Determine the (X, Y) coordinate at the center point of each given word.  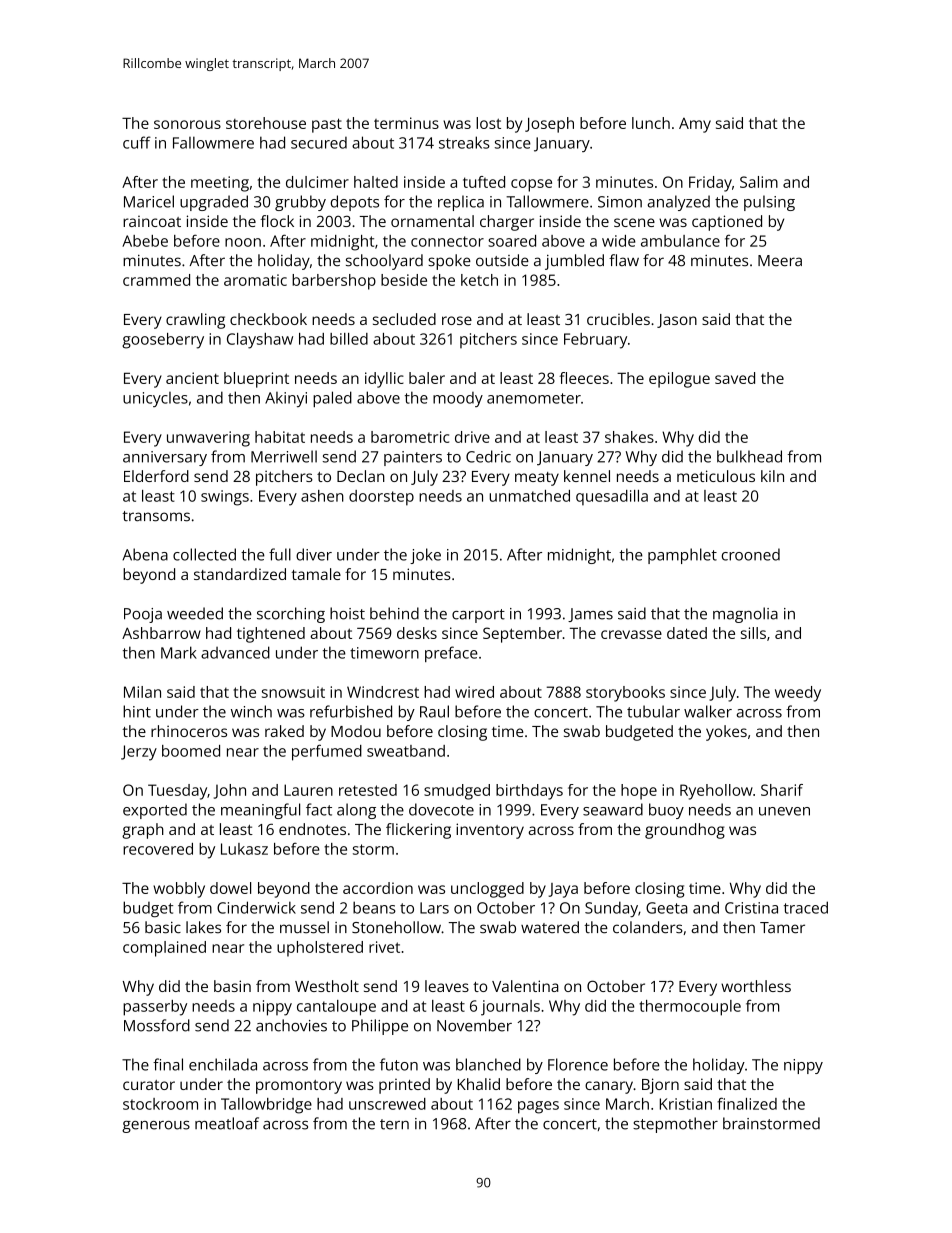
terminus (406, 123)
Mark (179, 652)
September (522, 635)
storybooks (625, 694)
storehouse (266, 123)
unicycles (155, 399)
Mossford (157, 1025)
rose (457, 320)
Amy (695, 125)
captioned (727, 223)
